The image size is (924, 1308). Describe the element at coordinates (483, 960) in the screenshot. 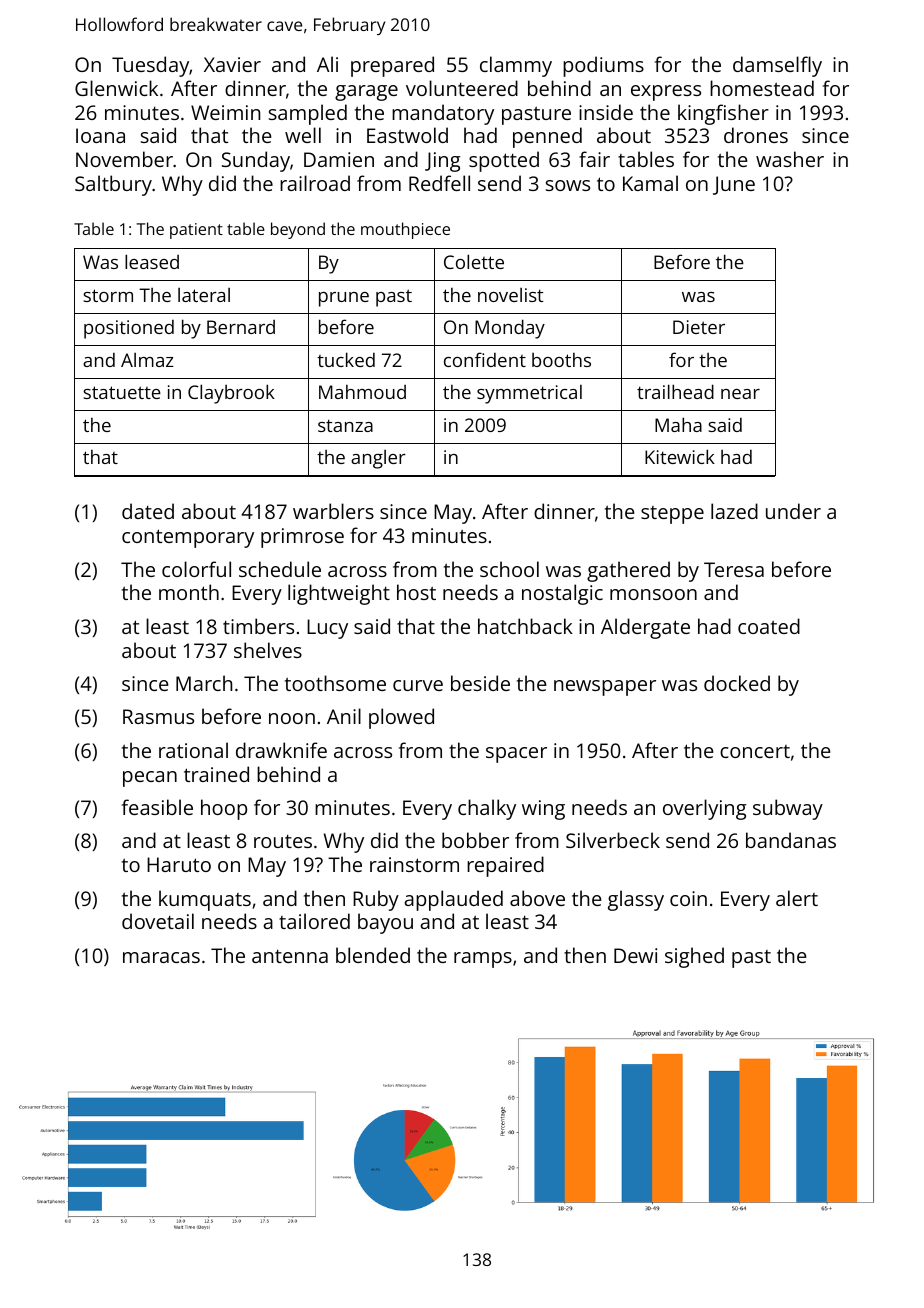

I see `ramps` at that location.
